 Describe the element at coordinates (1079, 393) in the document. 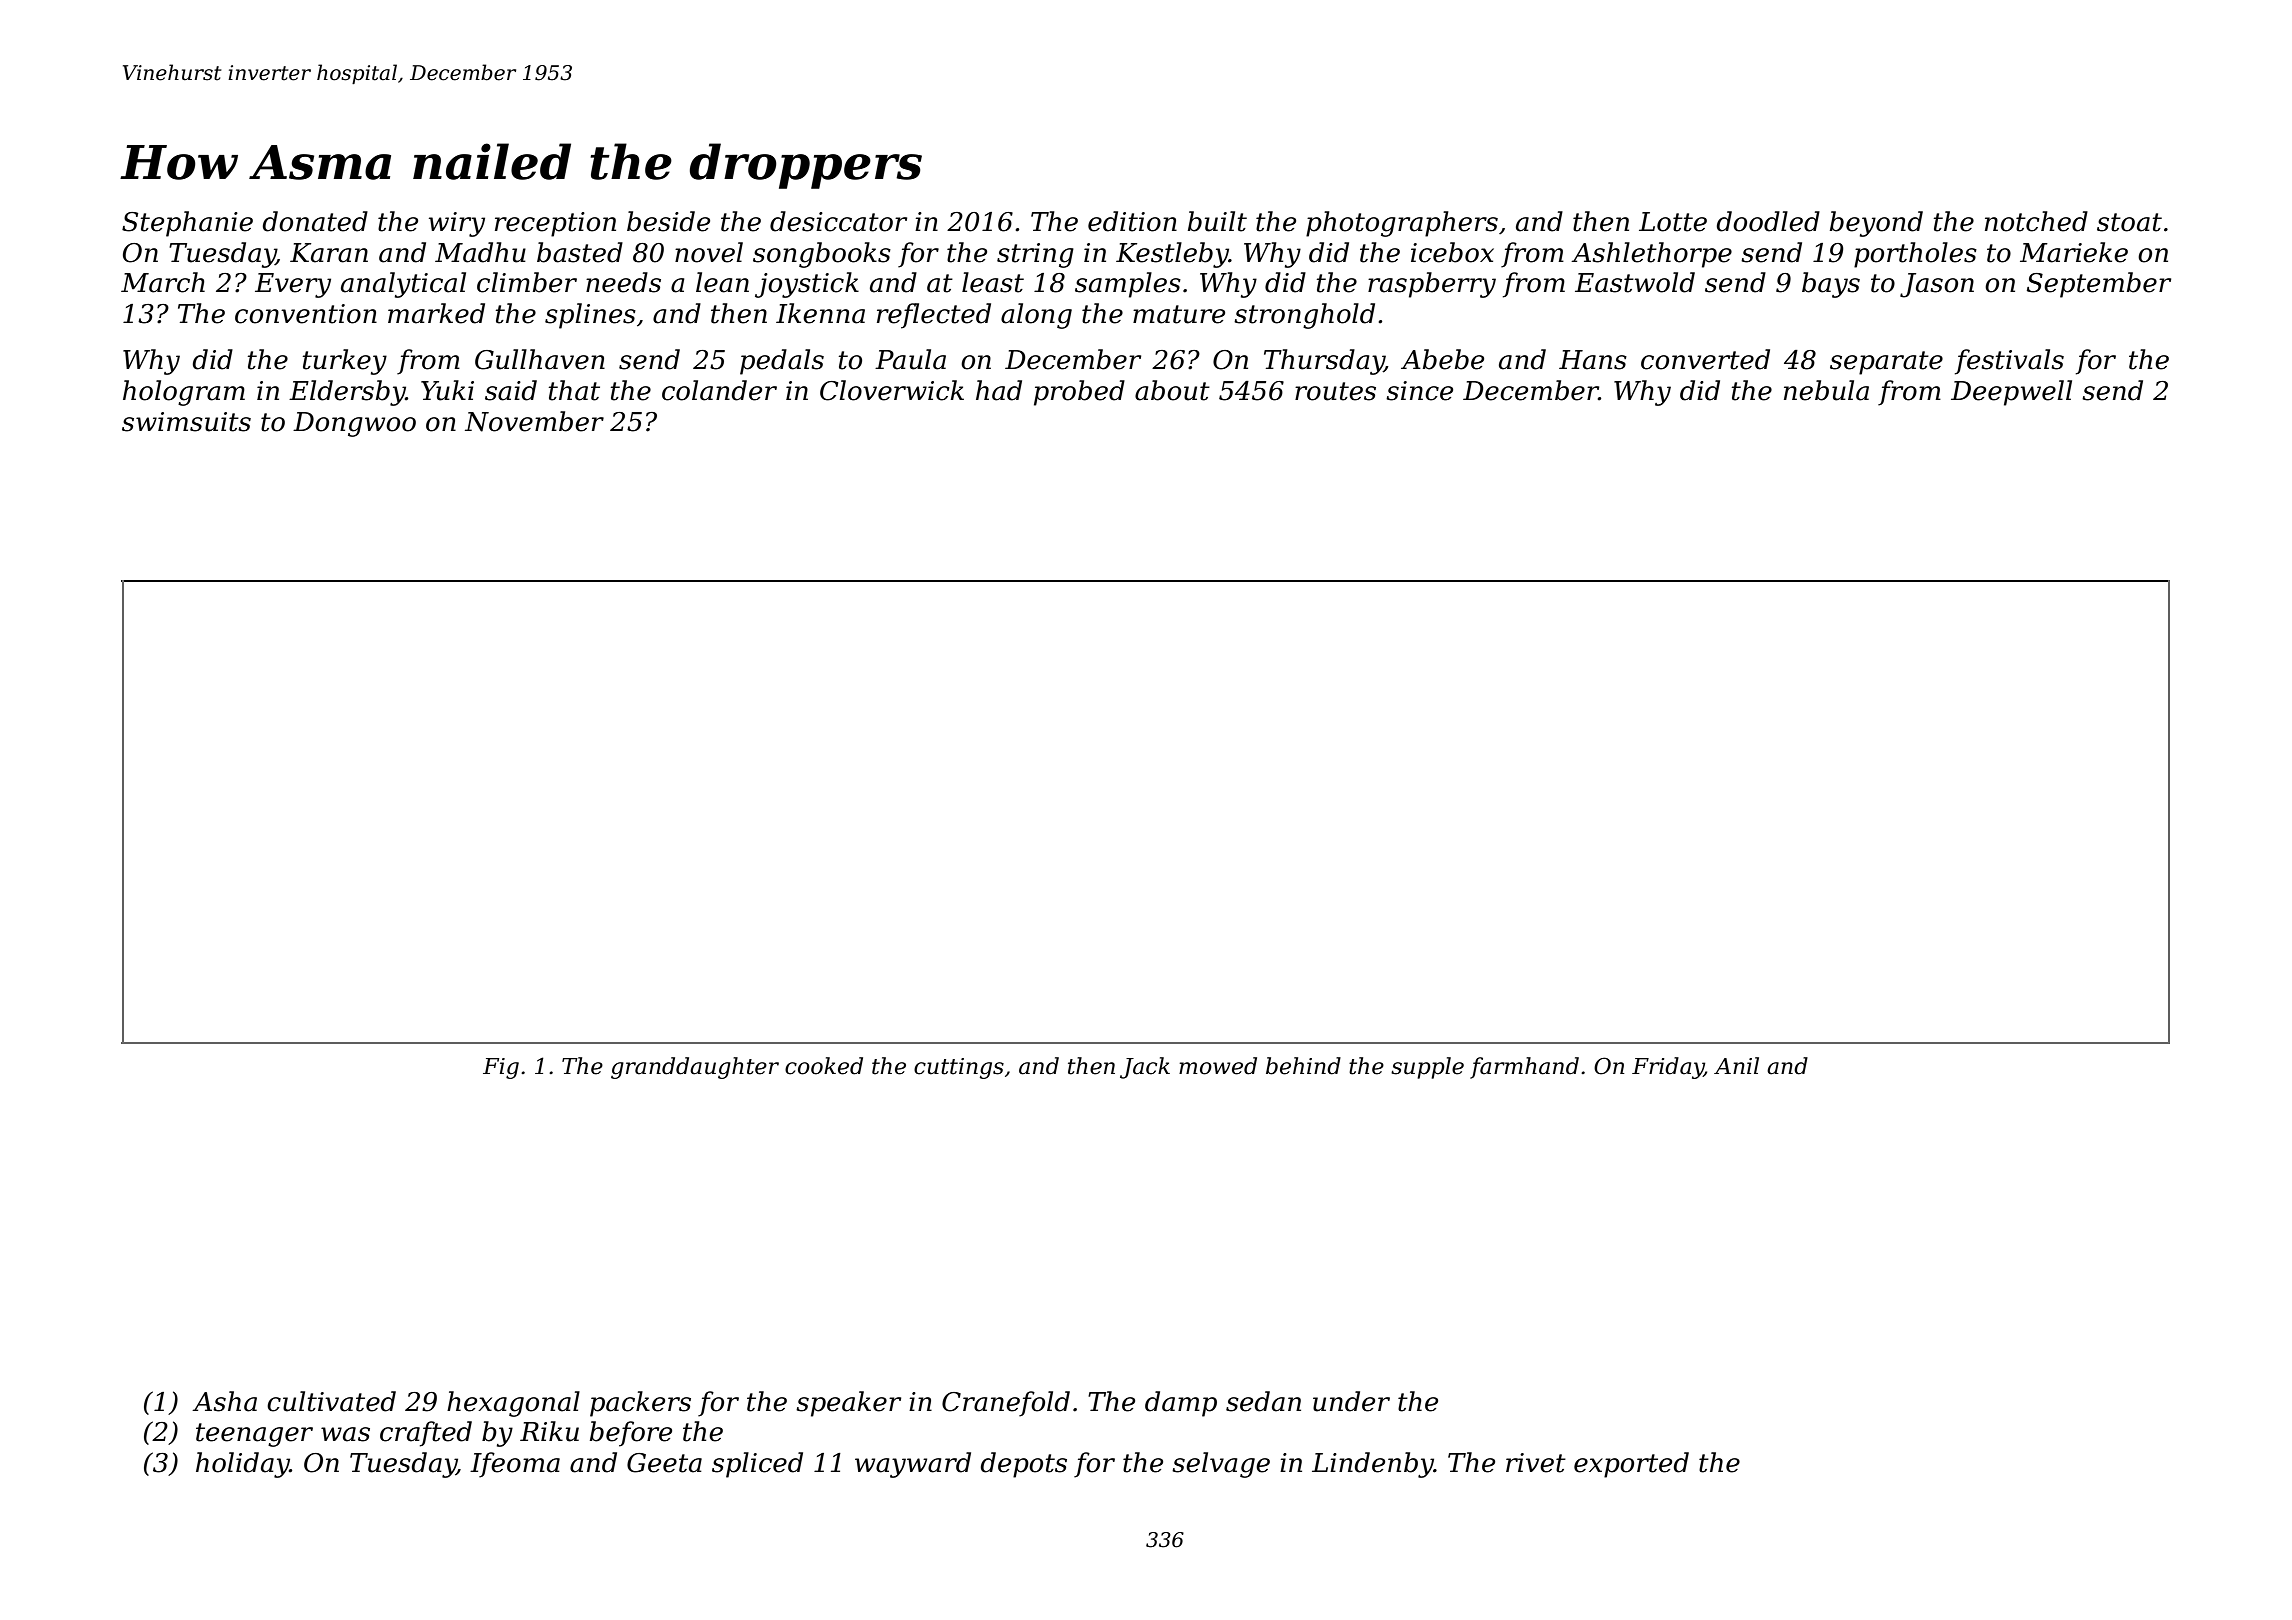

I see `probed` at that location.
